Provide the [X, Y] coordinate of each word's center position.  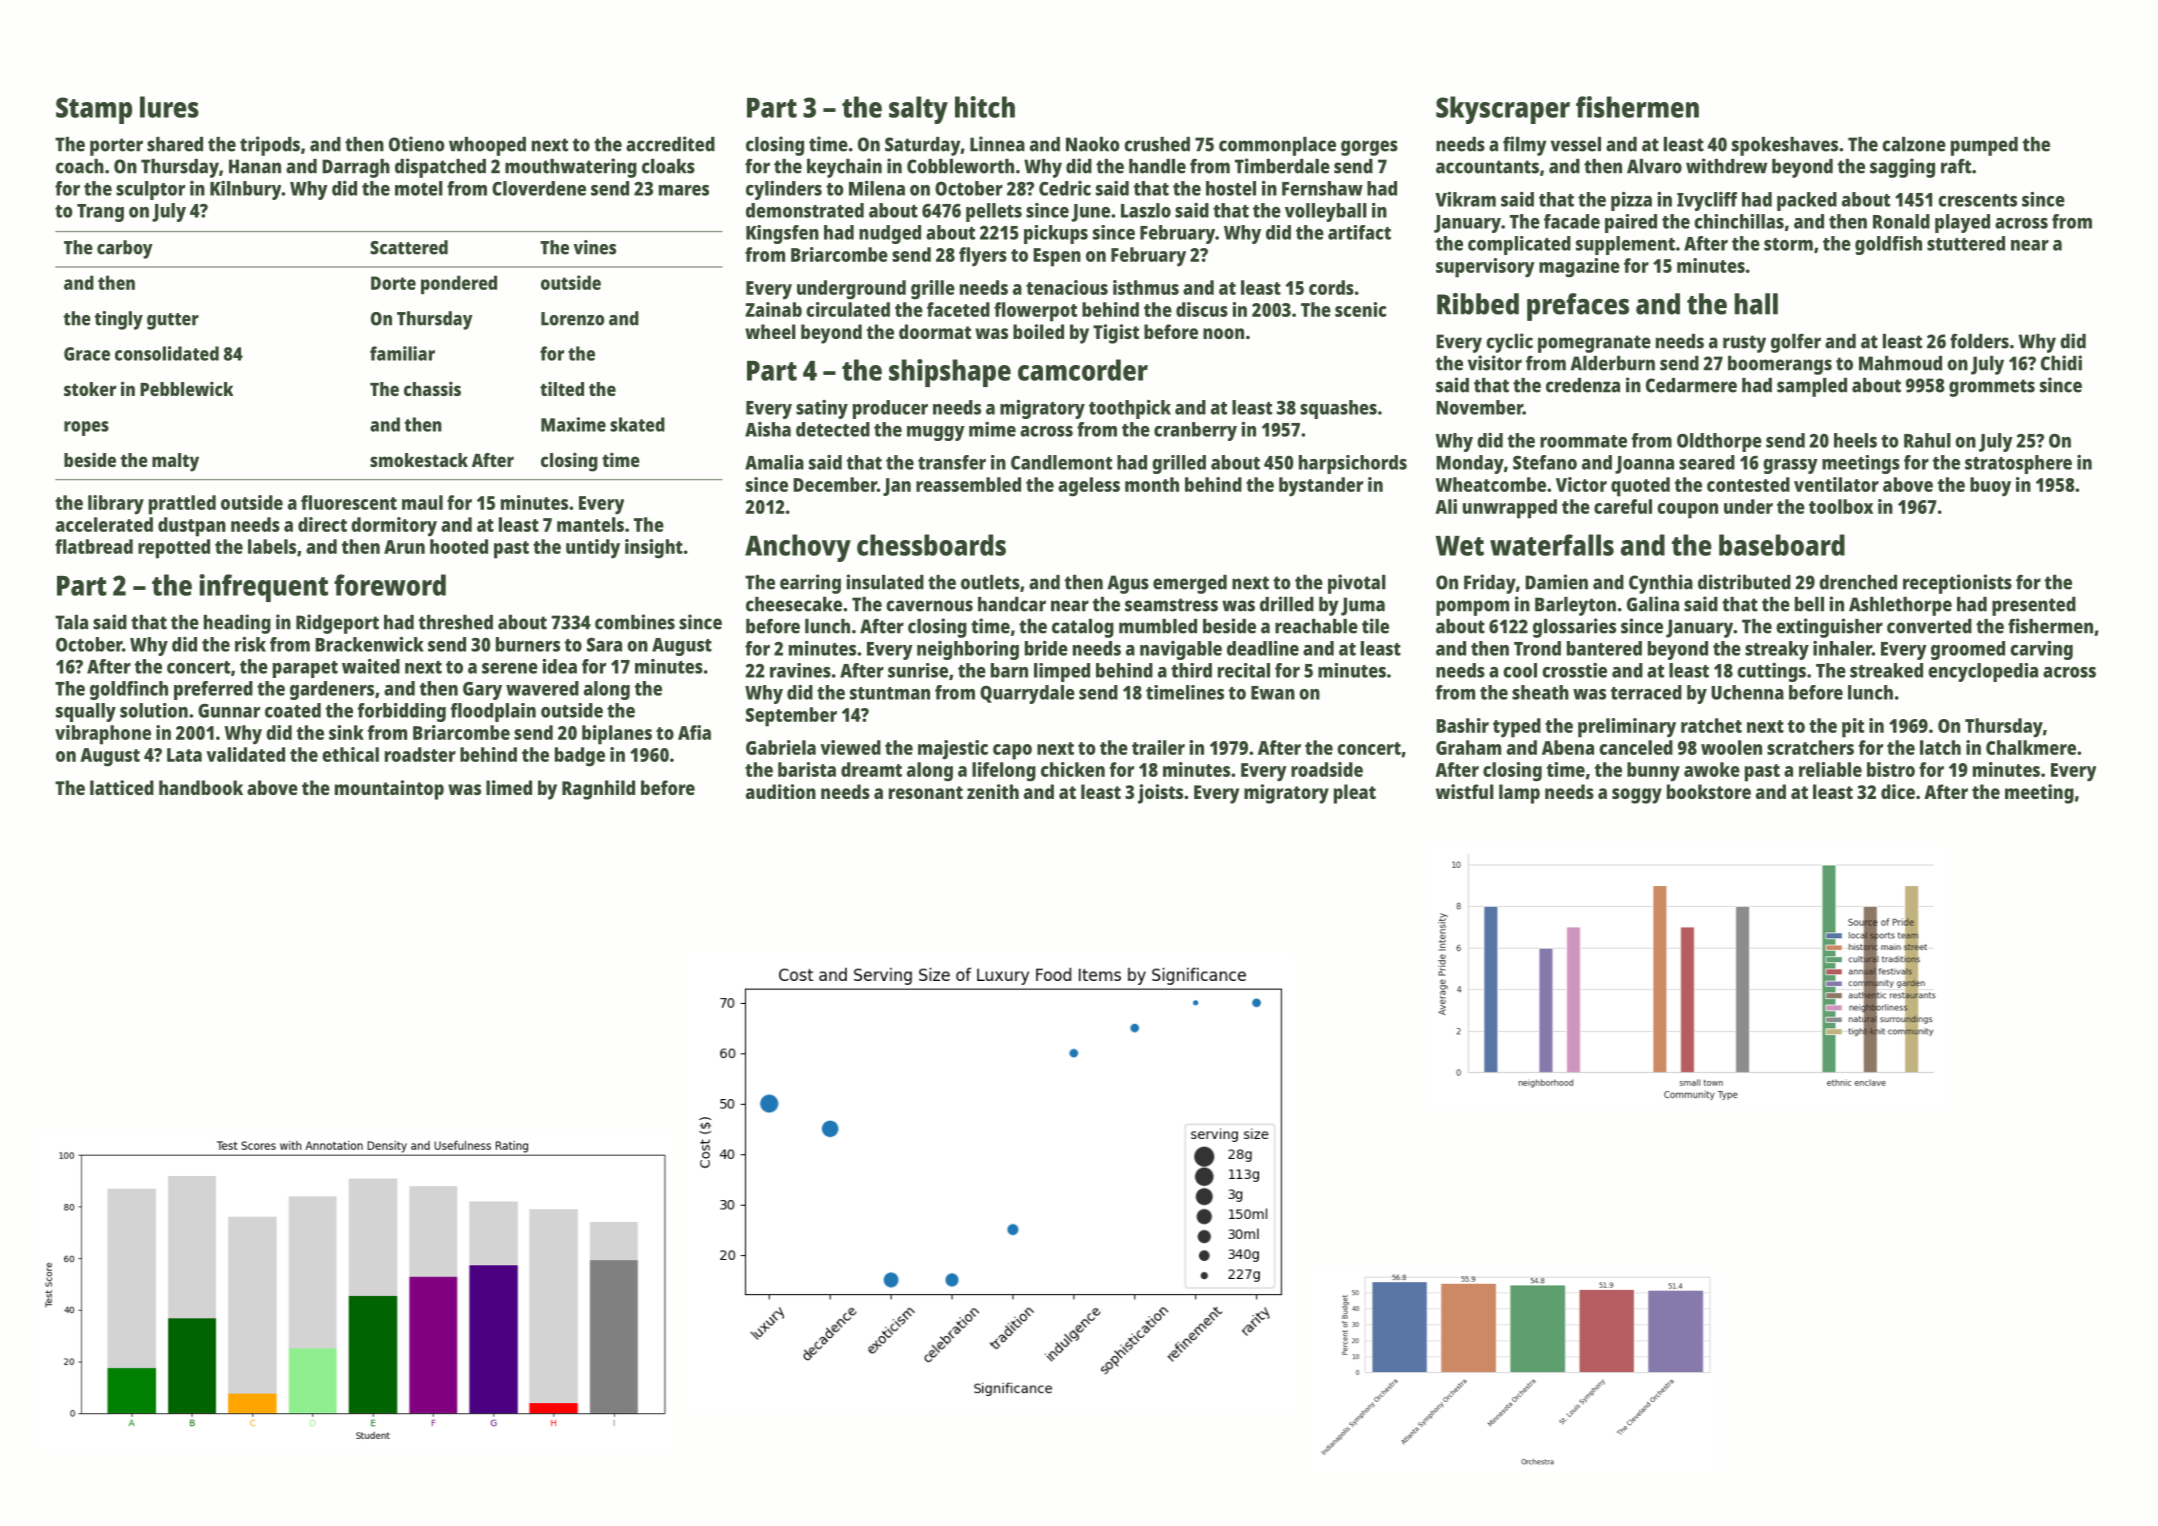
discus [1202, 309]
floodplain [493, 712]
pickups [1056, 234]
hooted [459, 546]
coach [80, 166]
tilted [562, 388]
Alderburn [1612, 363]
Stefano [1545, 462]
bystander [1321, 487]
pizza [1631, 201]
